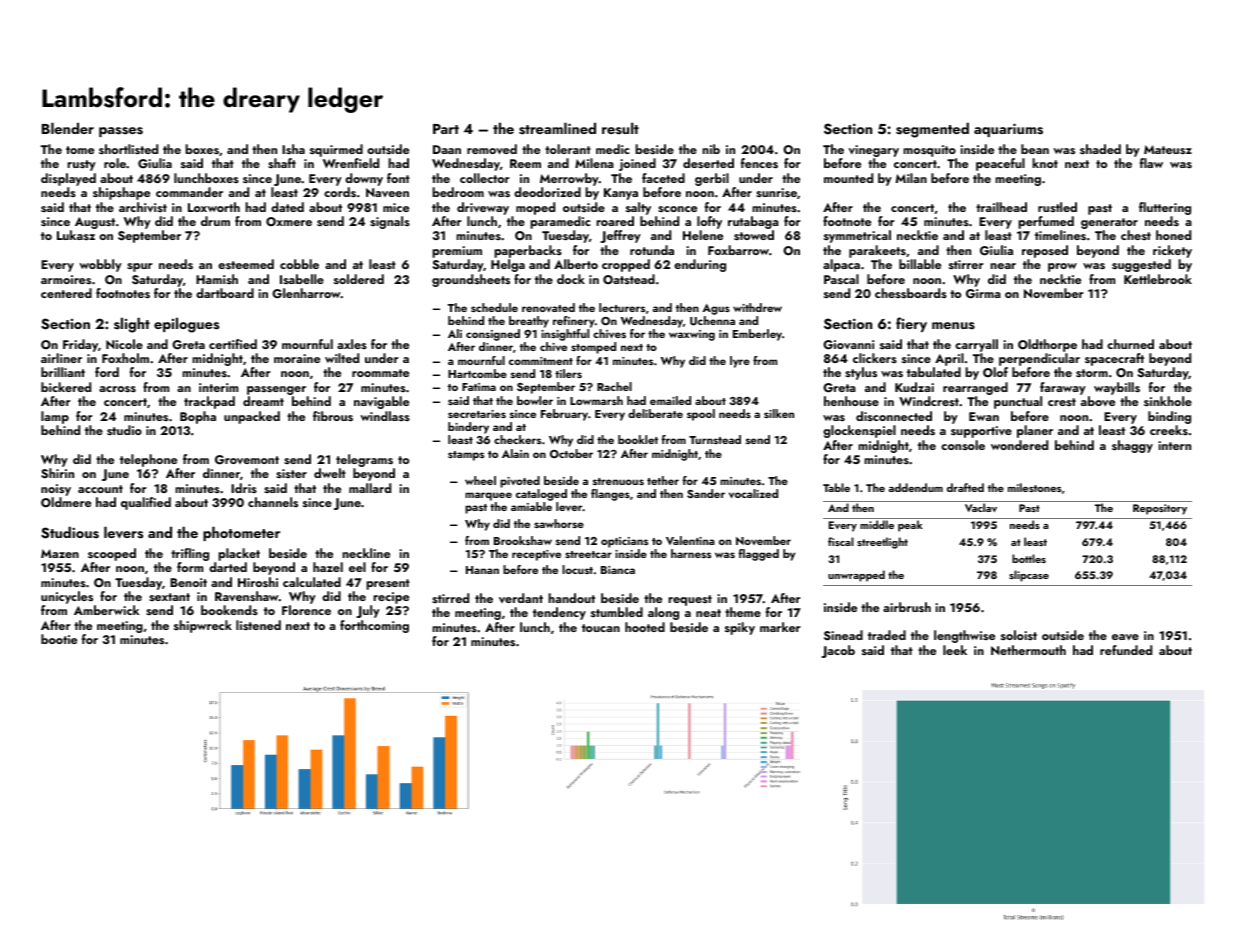  I want to click on marker, so click(780, 627).
